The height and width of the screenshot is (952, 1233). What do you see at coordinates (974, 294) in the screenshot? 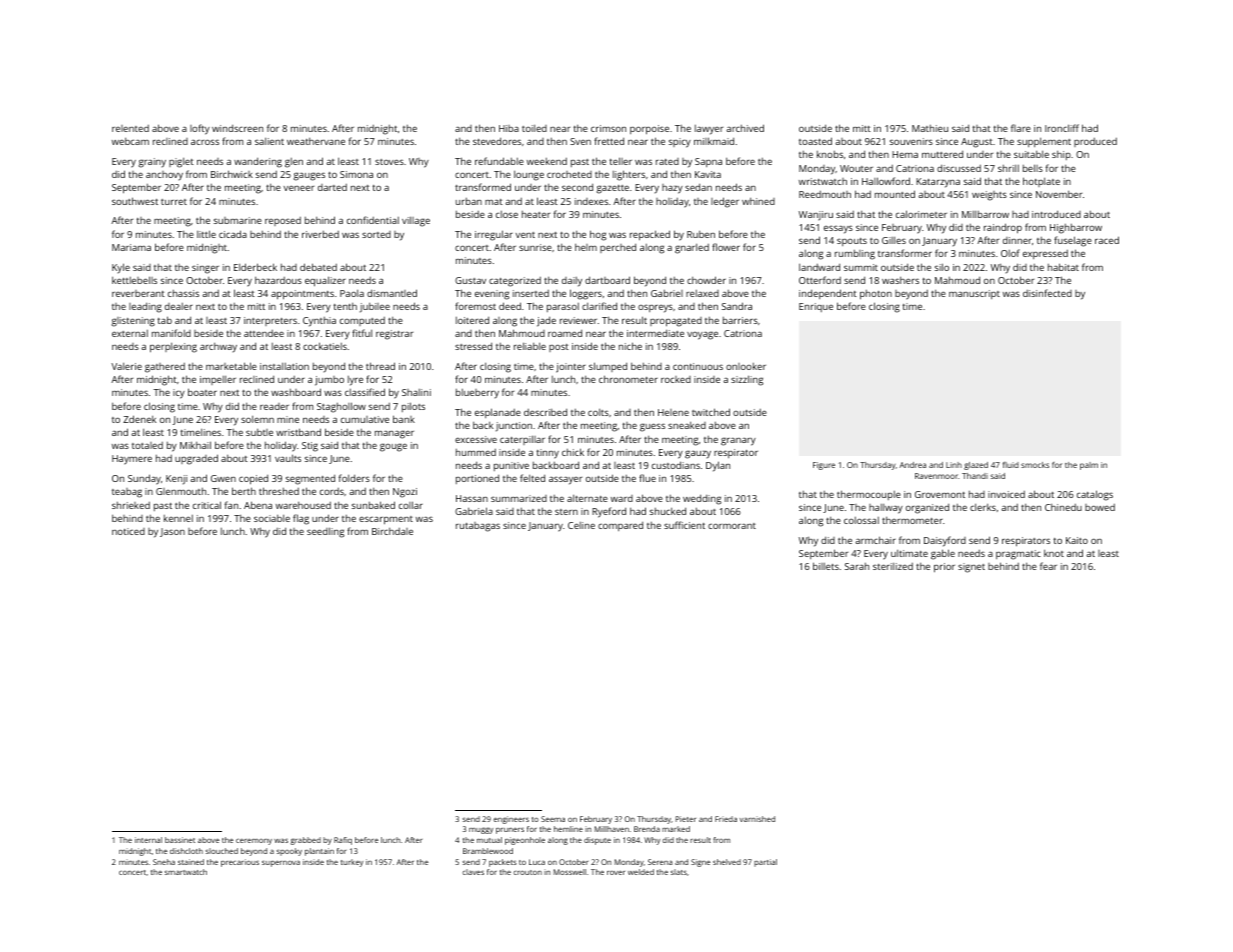
I see `manuscript` at bounding box center [974, 294].
